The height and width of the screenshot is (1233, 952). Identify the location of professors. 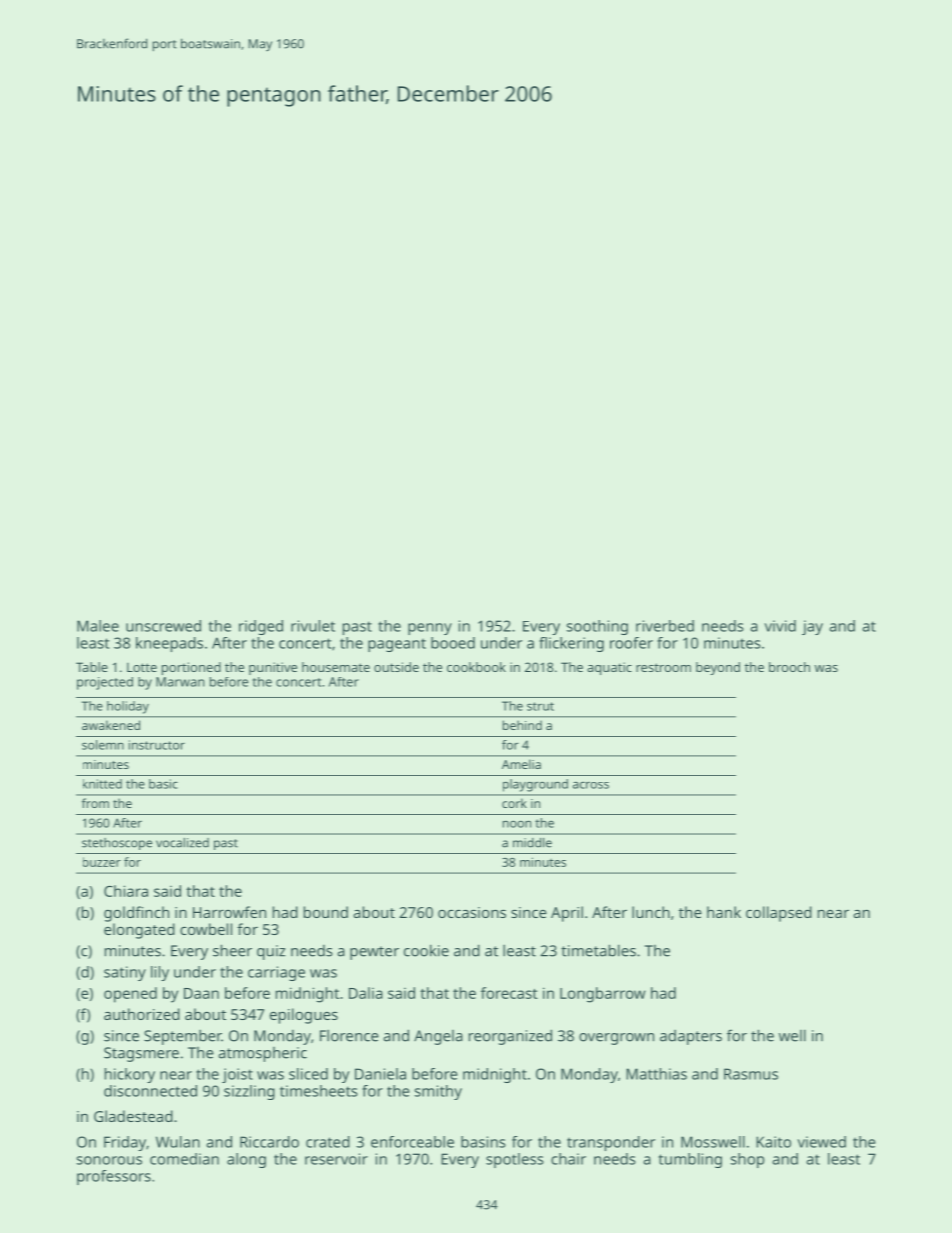
(114, 1177).
